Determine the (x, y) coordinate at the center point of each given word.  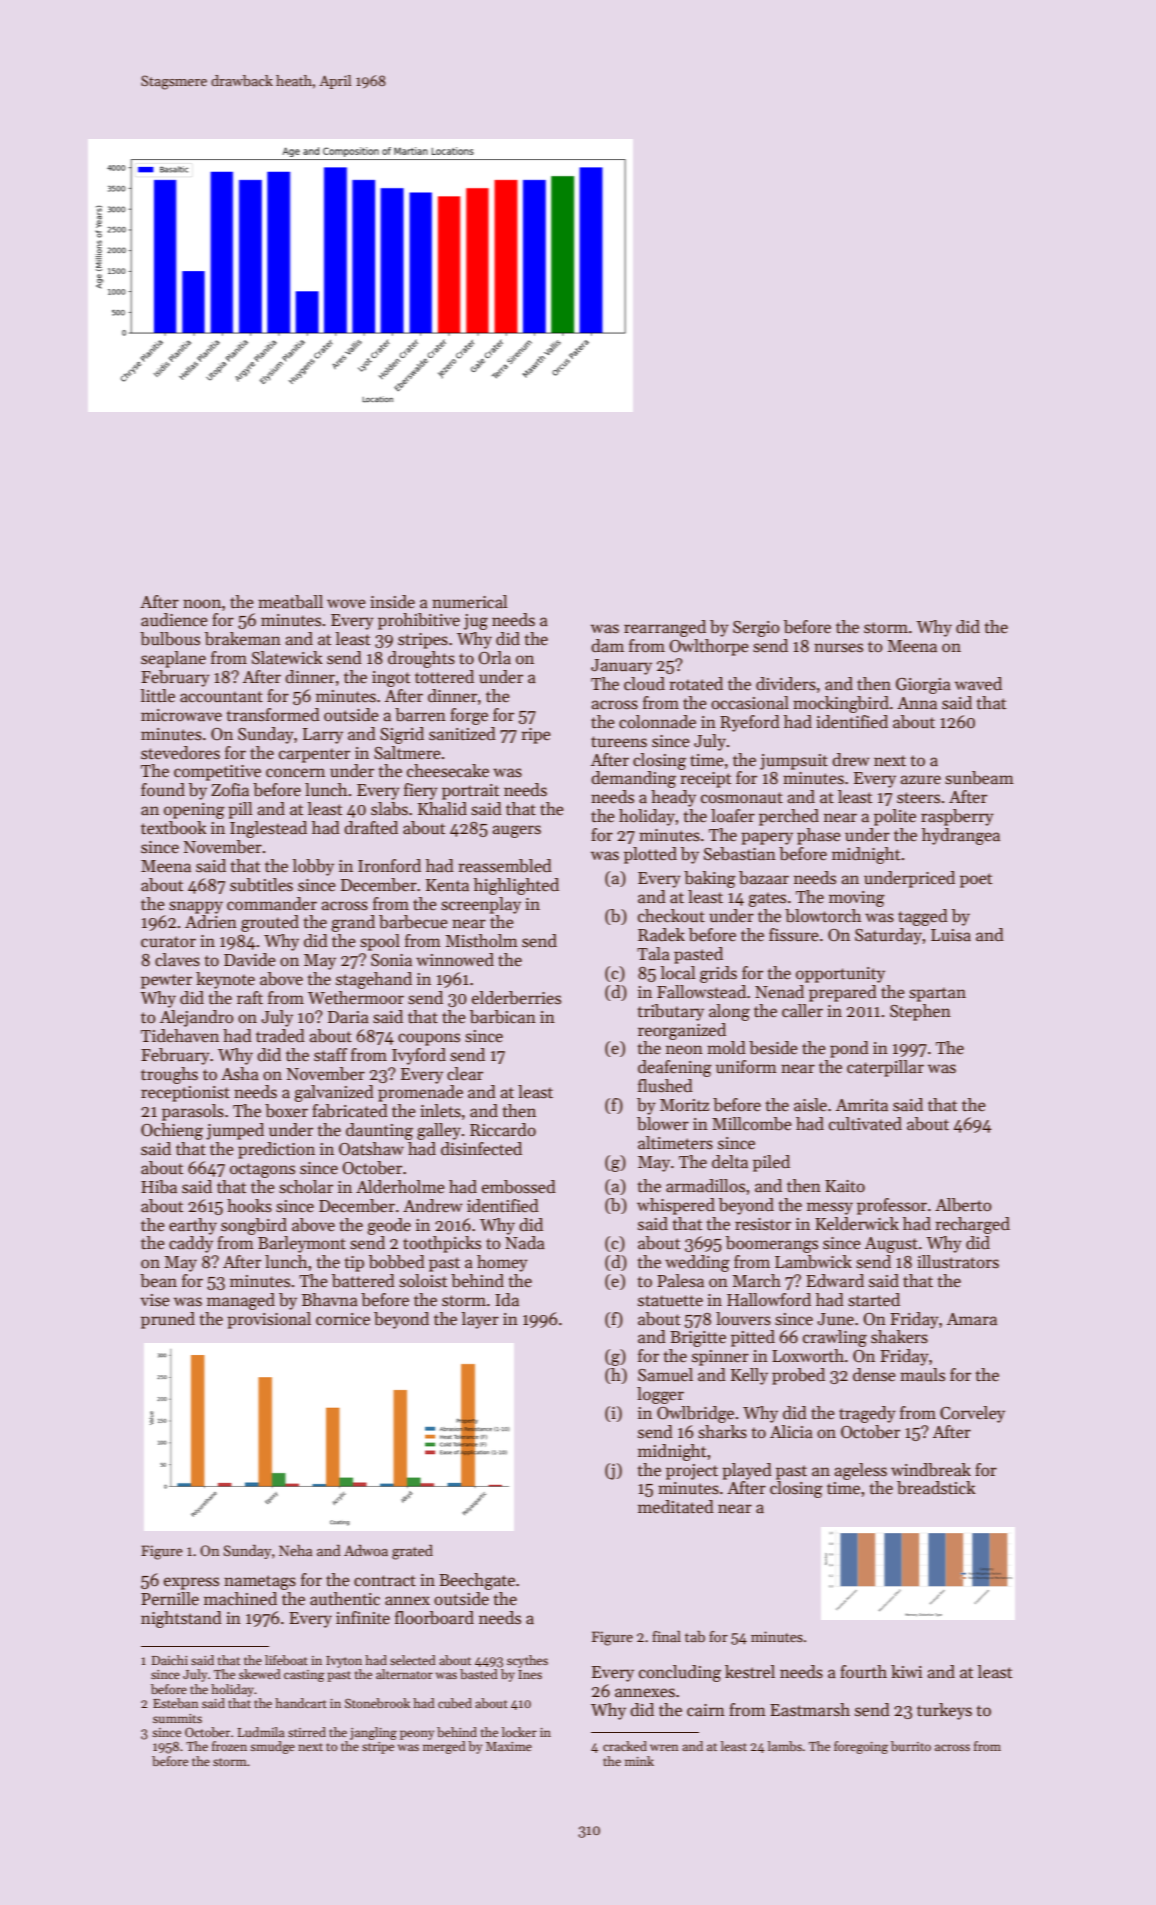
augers (517, 831)
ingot (391, 679)
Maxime (509, 1746)
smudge (272, 1747)
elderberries (516, 998)
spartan (937, 994)
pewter (166, 981)
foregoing (861, 1747)
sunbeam (979, 778)
